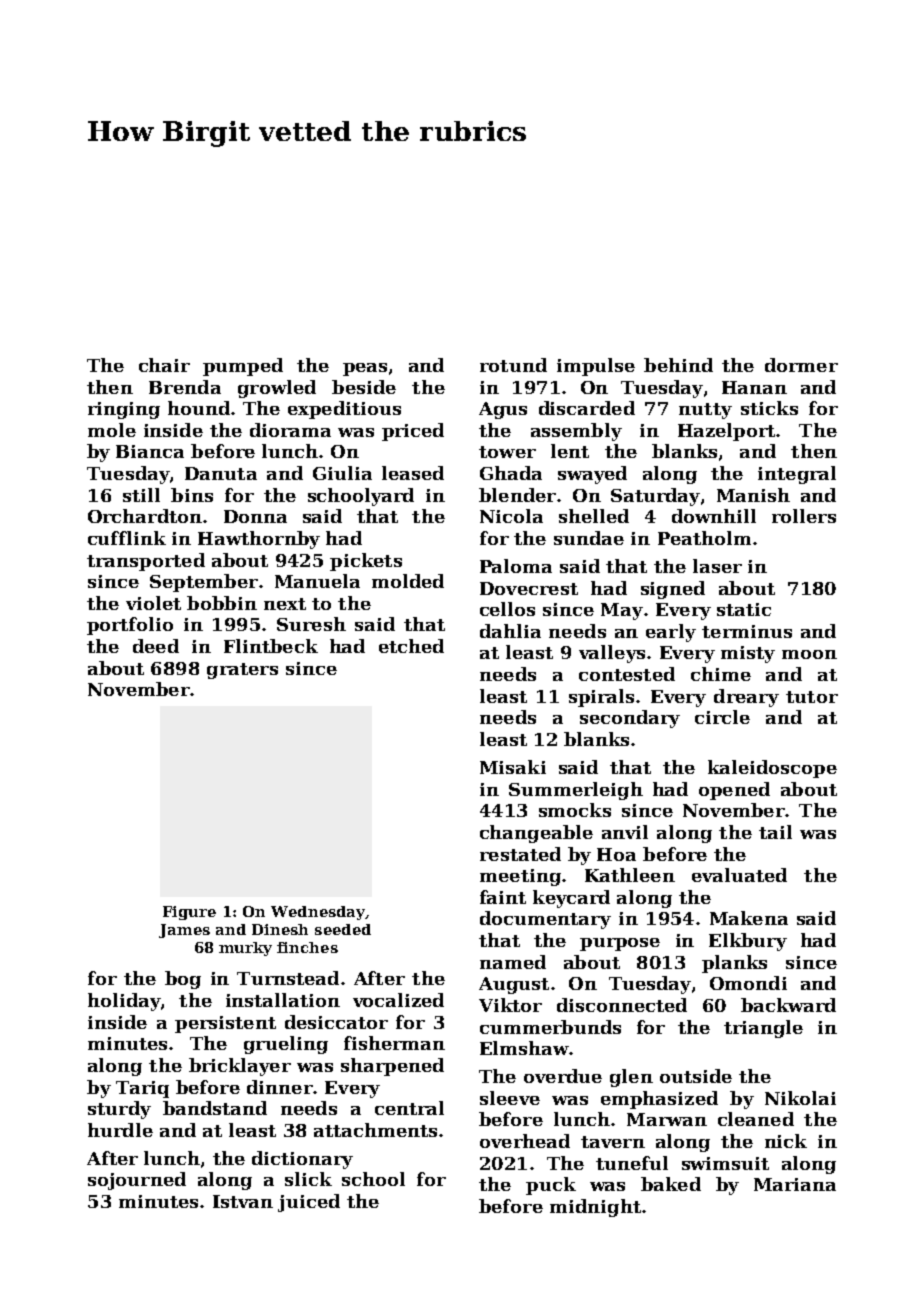 The image size is (924, 1308). Describe the element at coordinates (124, 1002) in the screenshot. I see `holiday` at that location.
